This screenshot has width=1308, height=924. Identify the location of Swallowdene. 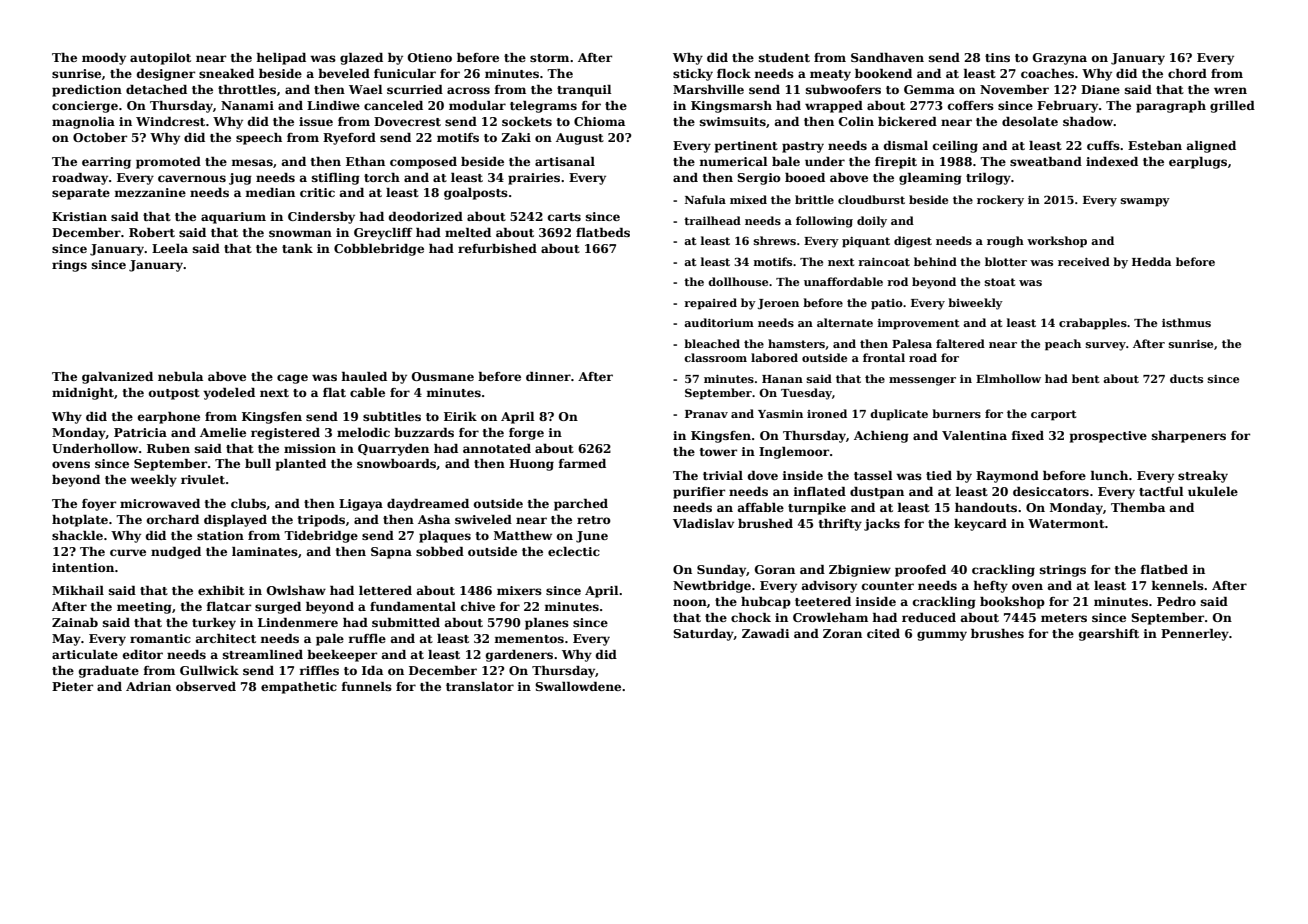
(578, 686).
